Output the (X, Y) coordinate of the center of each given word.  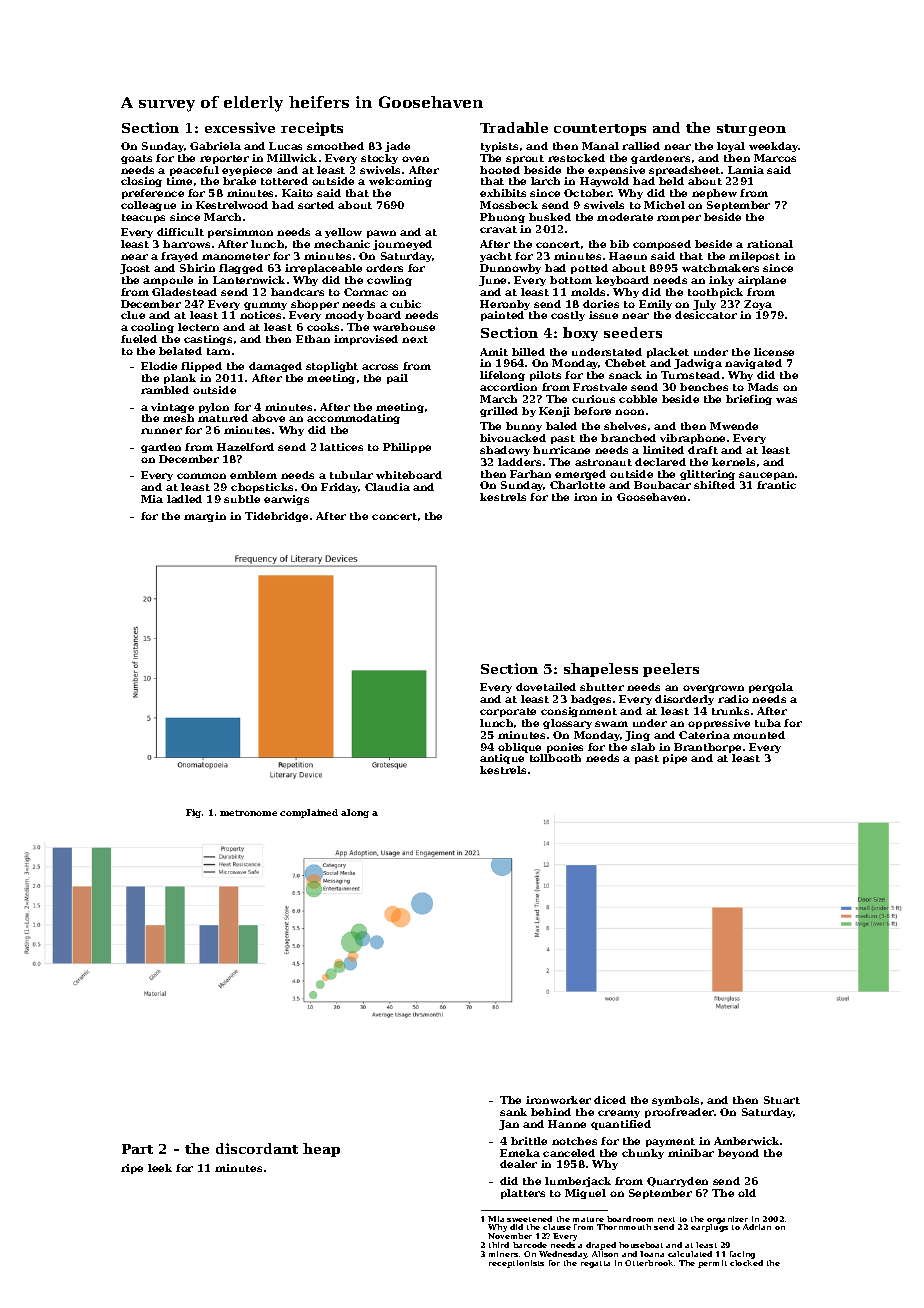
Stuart (782, 1100)
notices (260, 315)
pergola (771, 688)
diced (610, 1100)
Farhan (530, 474)
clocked (746, 1263)
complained (309, 813)
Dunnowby (510, 269)
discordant (257, 1148)
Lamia (746, 170)
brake (239, 181)
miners (503, 1254)
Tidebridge (276, 517)
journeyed (402, 245)
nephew (714, 194)
